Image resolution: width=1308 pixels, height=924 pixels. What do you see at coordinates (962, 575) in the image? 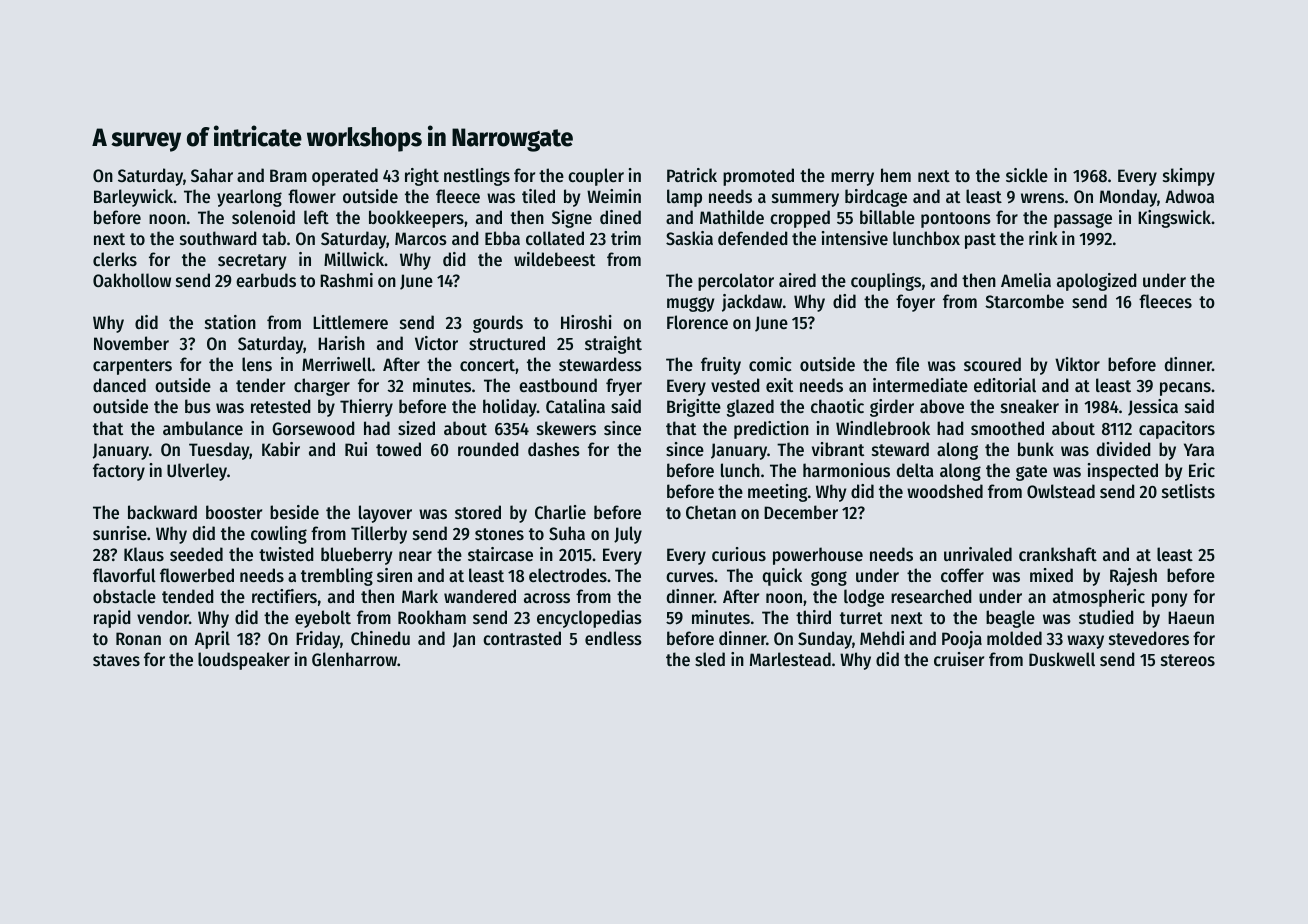
I see `coffer` at bounding box center [962, 575].
